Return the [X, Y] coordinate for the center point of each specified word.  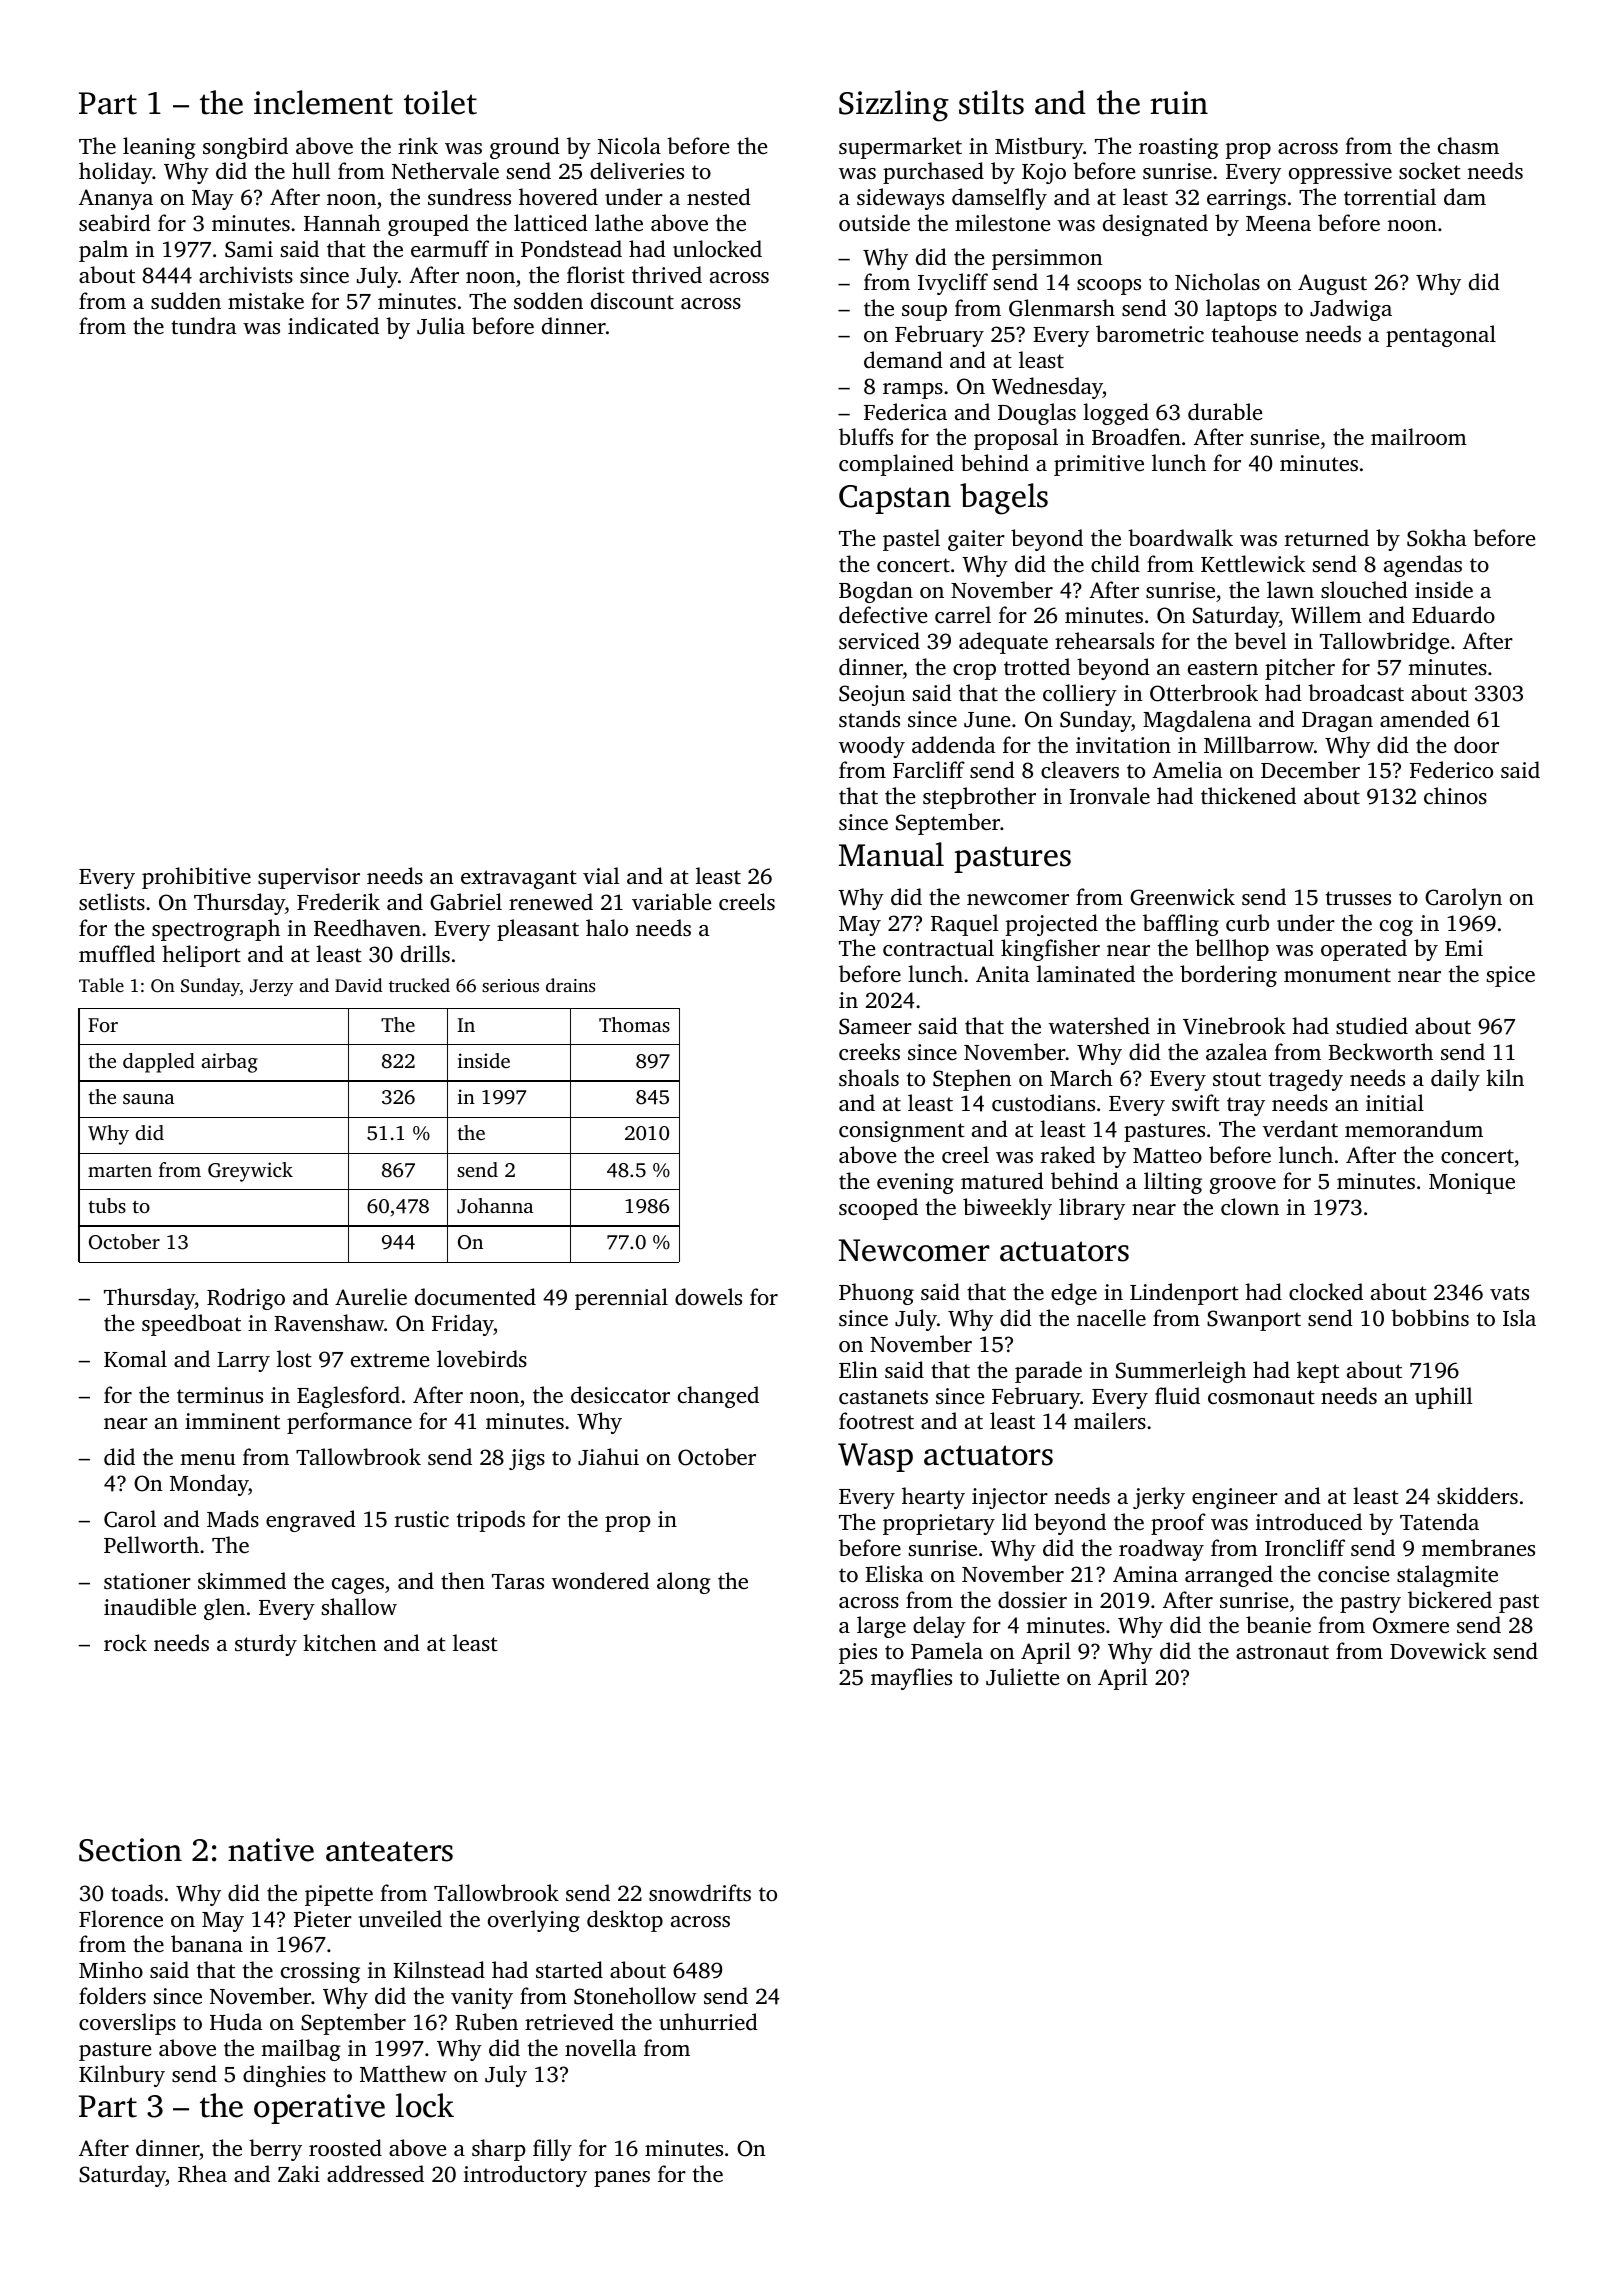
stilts [991, 102]
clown [1250, 1206]
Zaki [299, 2173]
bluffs [866, 436]
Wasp [875, 1457]
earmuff [450, 248]
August [1332, 284]
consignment [902, 1131]
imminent [232, 1421]
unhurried [708, 2021]
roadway [1161, 1550]
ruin [1179, 103]
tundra [204, 325]
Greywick [250, 1172]
